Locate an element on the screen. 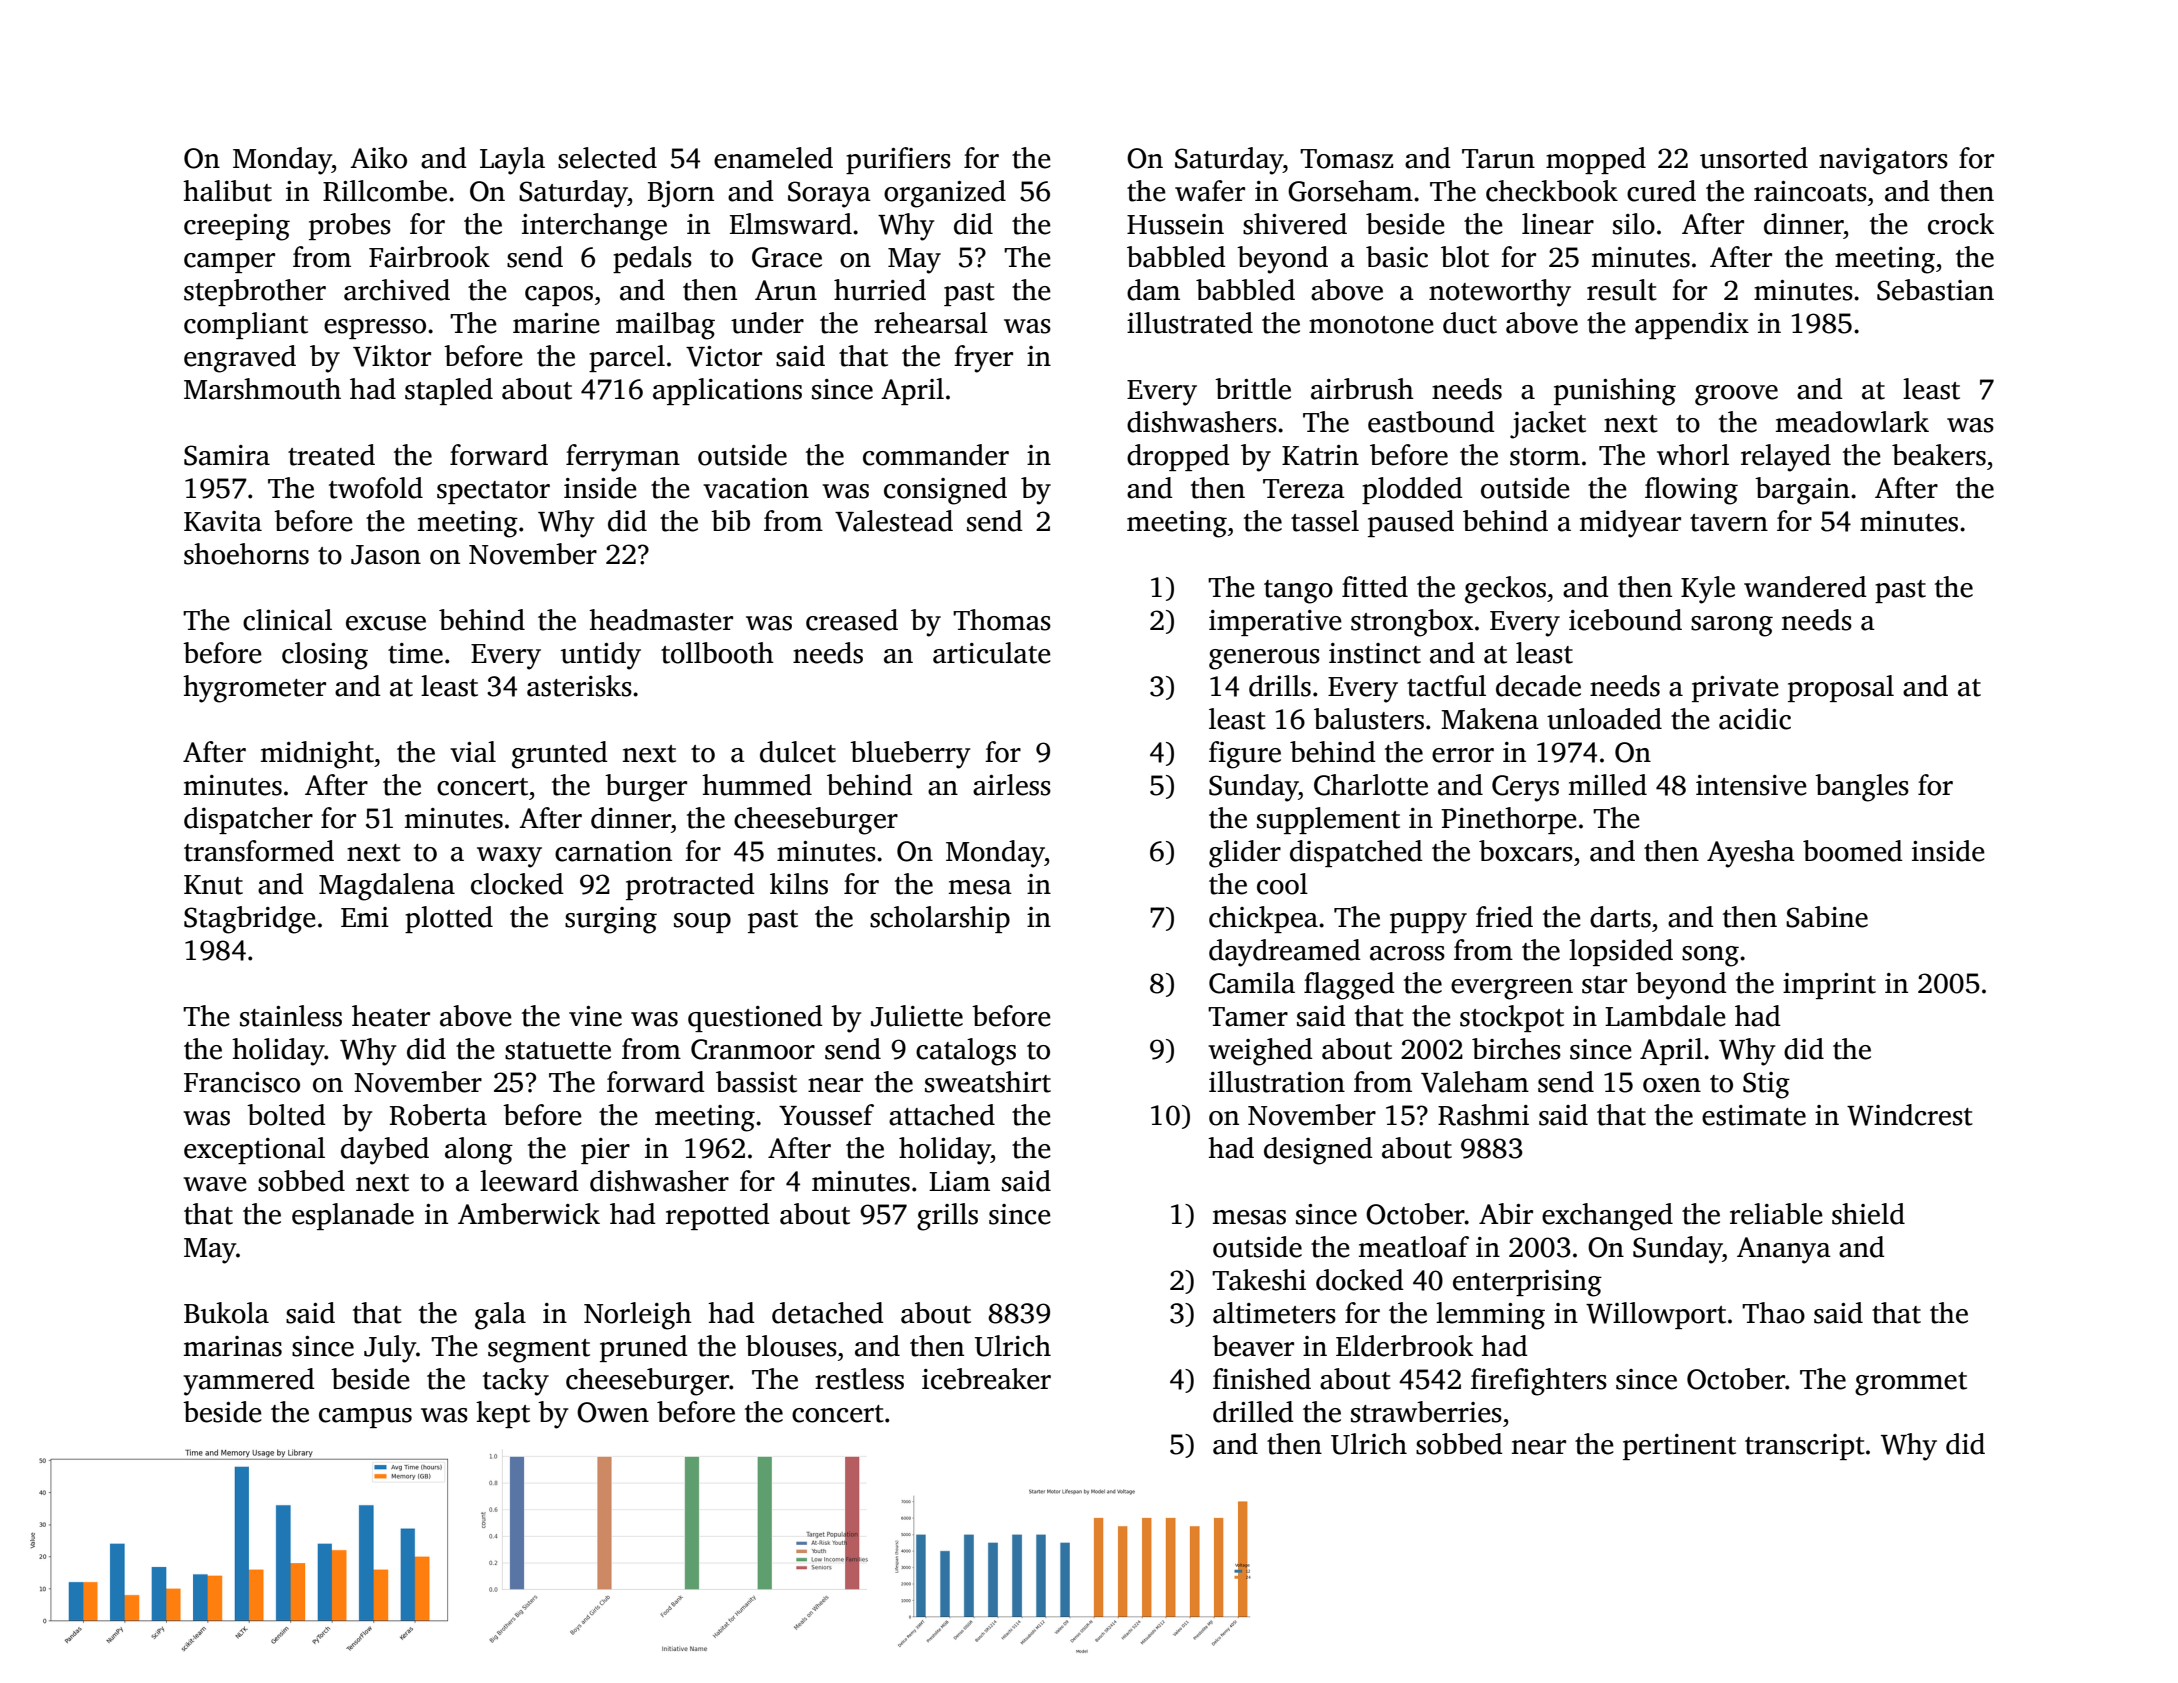 The width and height of the screenshot is (2178, 1683). hummed is located at coordinates (757, 785).
